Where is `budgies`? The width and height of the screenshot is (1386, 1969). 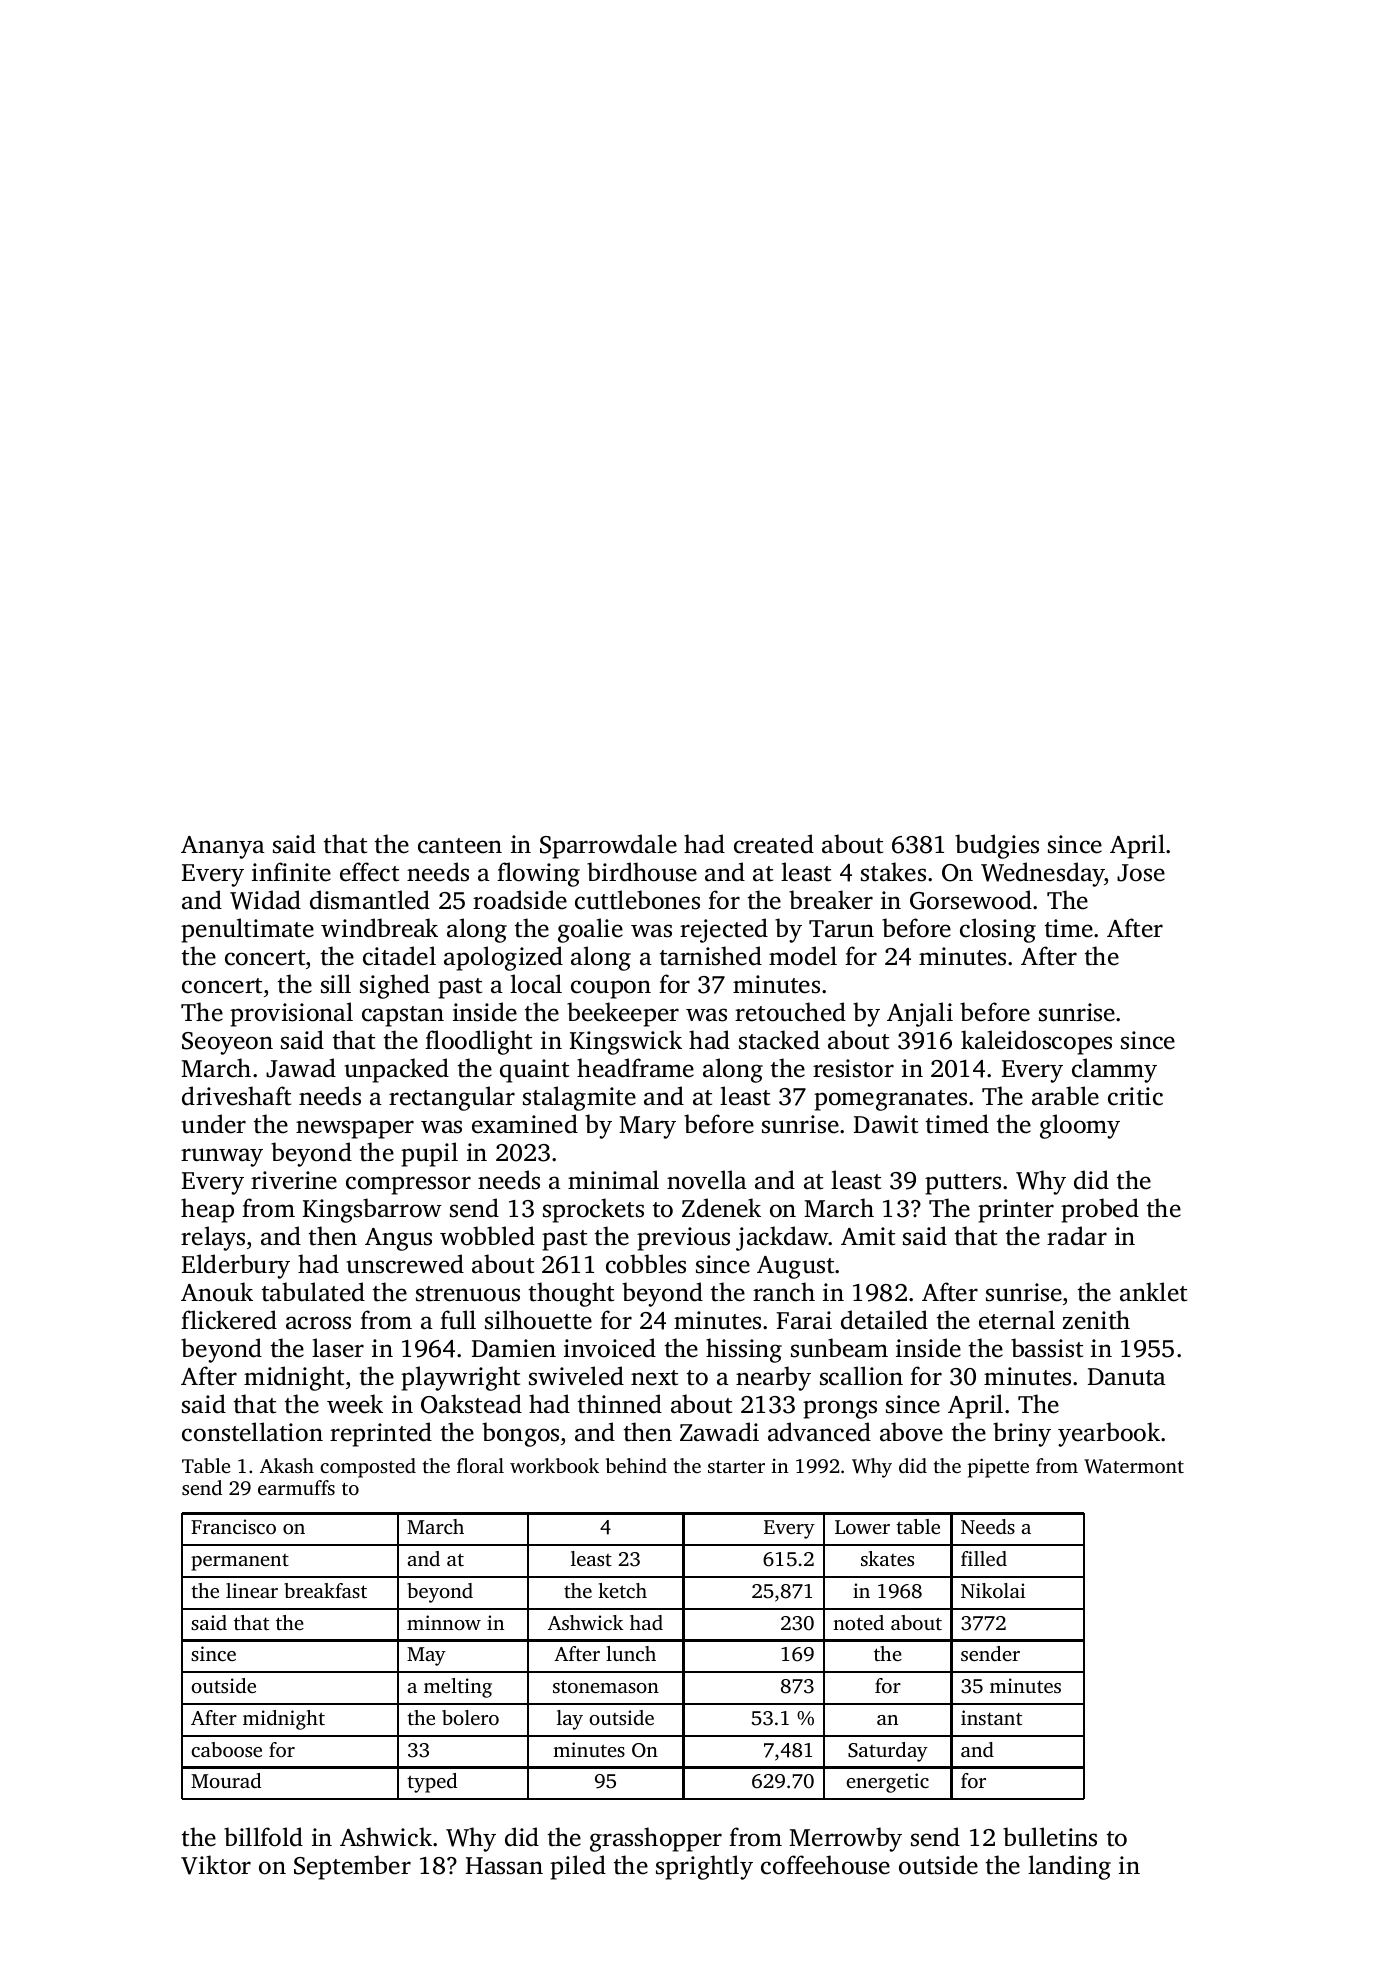 budgies is located at coordinates (997, 846).
